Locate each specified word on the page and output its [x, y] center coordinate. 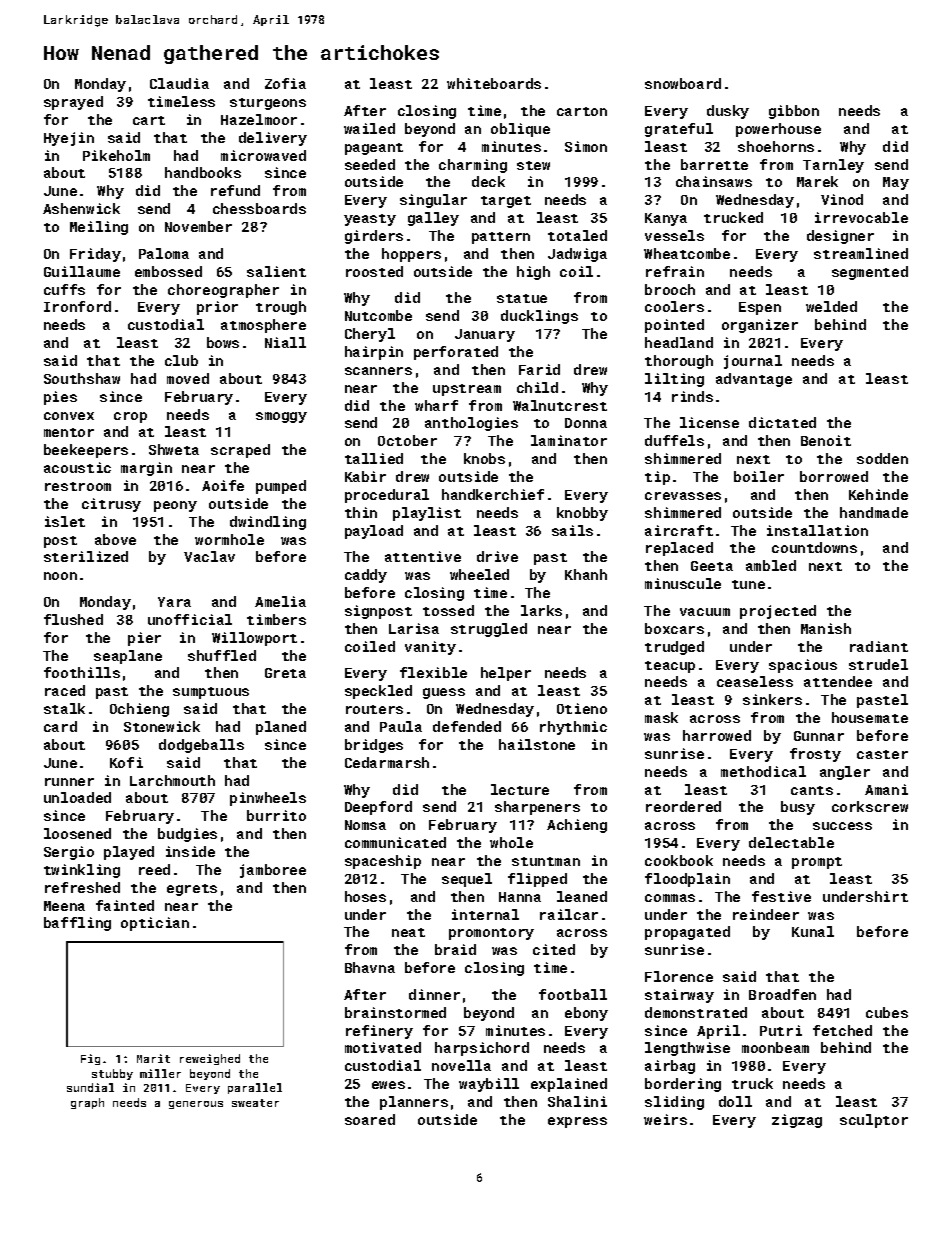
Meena [64, 906]
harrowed [717, 735]
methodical [763, 771]
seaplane [128, 657]
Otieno [582, 708]
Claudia [179, 83]
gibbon [794, 112]
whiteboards [494, 83]
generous [196, 1105]
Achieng [577, 826]
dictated [782, 422]
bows [223, 342]
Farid [539, 369]
